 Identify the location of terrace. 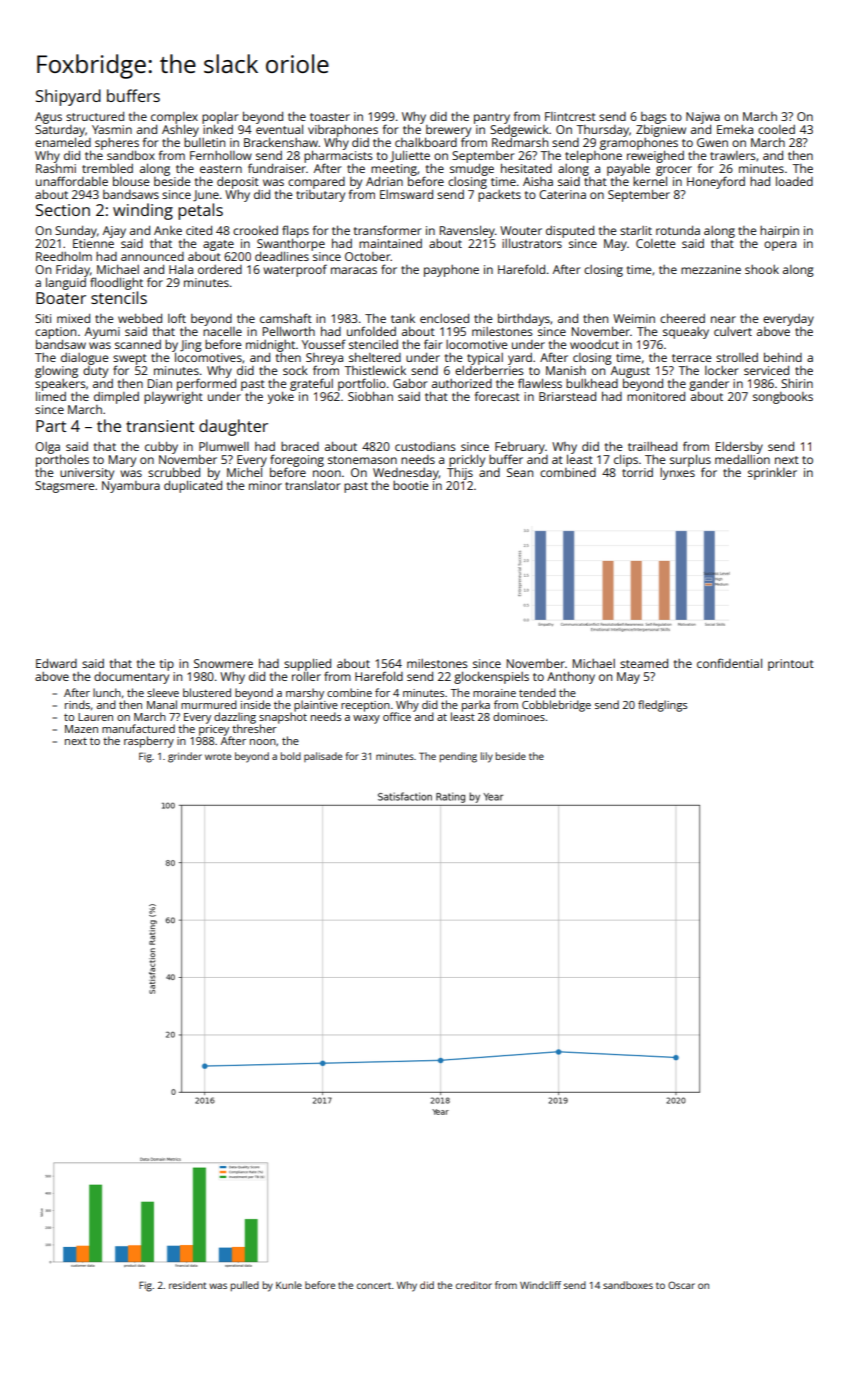
(692, 358).
